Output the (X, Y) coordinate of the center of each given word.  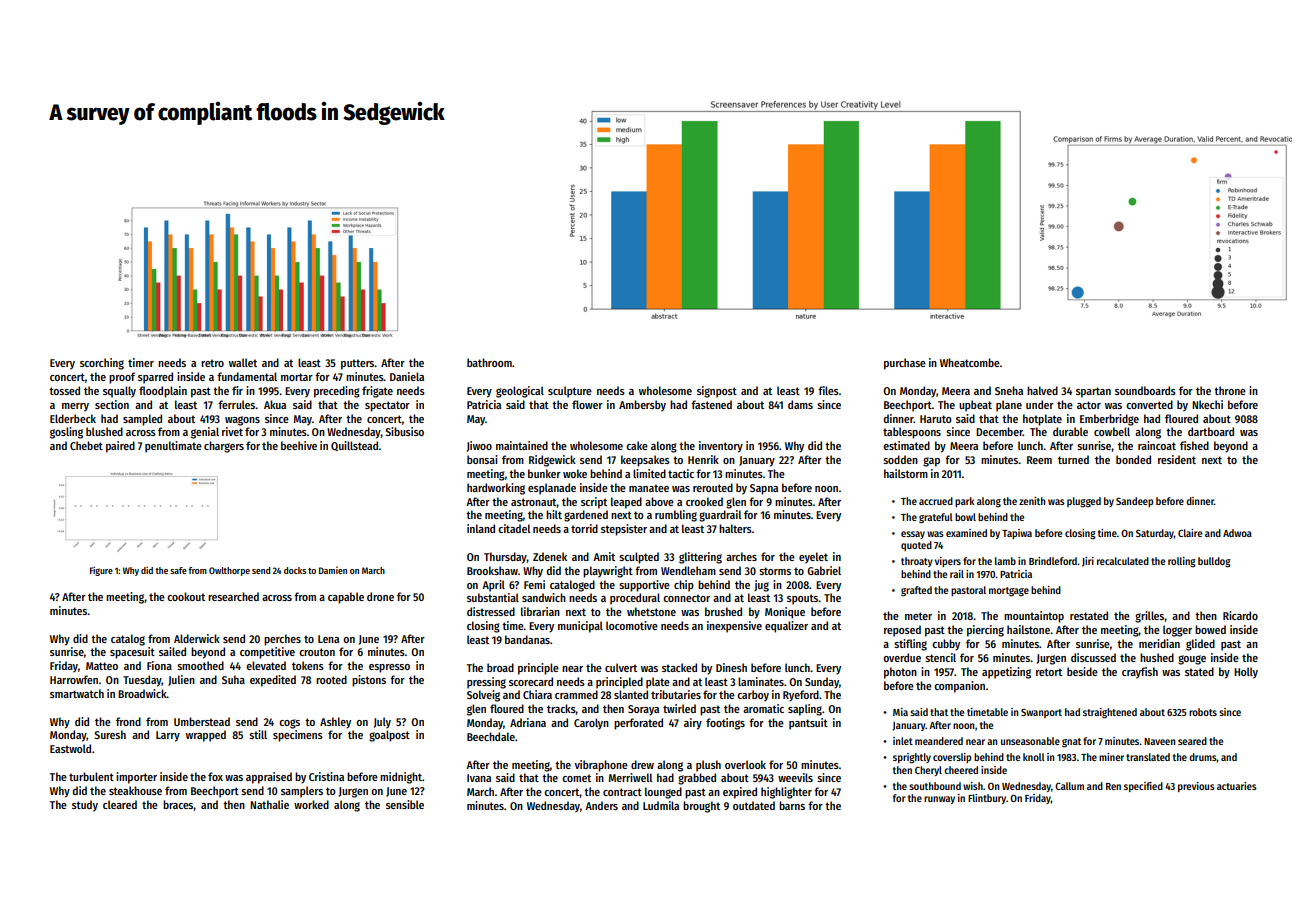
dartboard (1211, 431)
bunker (544, 473)
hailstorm (906, 473)
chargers (224, 447)
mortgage (1009, 592)
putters (358, 364)
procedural (635, 599)
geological (520, 392)
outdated (754, 805)
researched (233, 596)
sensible (405, 804)
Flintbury (987, 799)
